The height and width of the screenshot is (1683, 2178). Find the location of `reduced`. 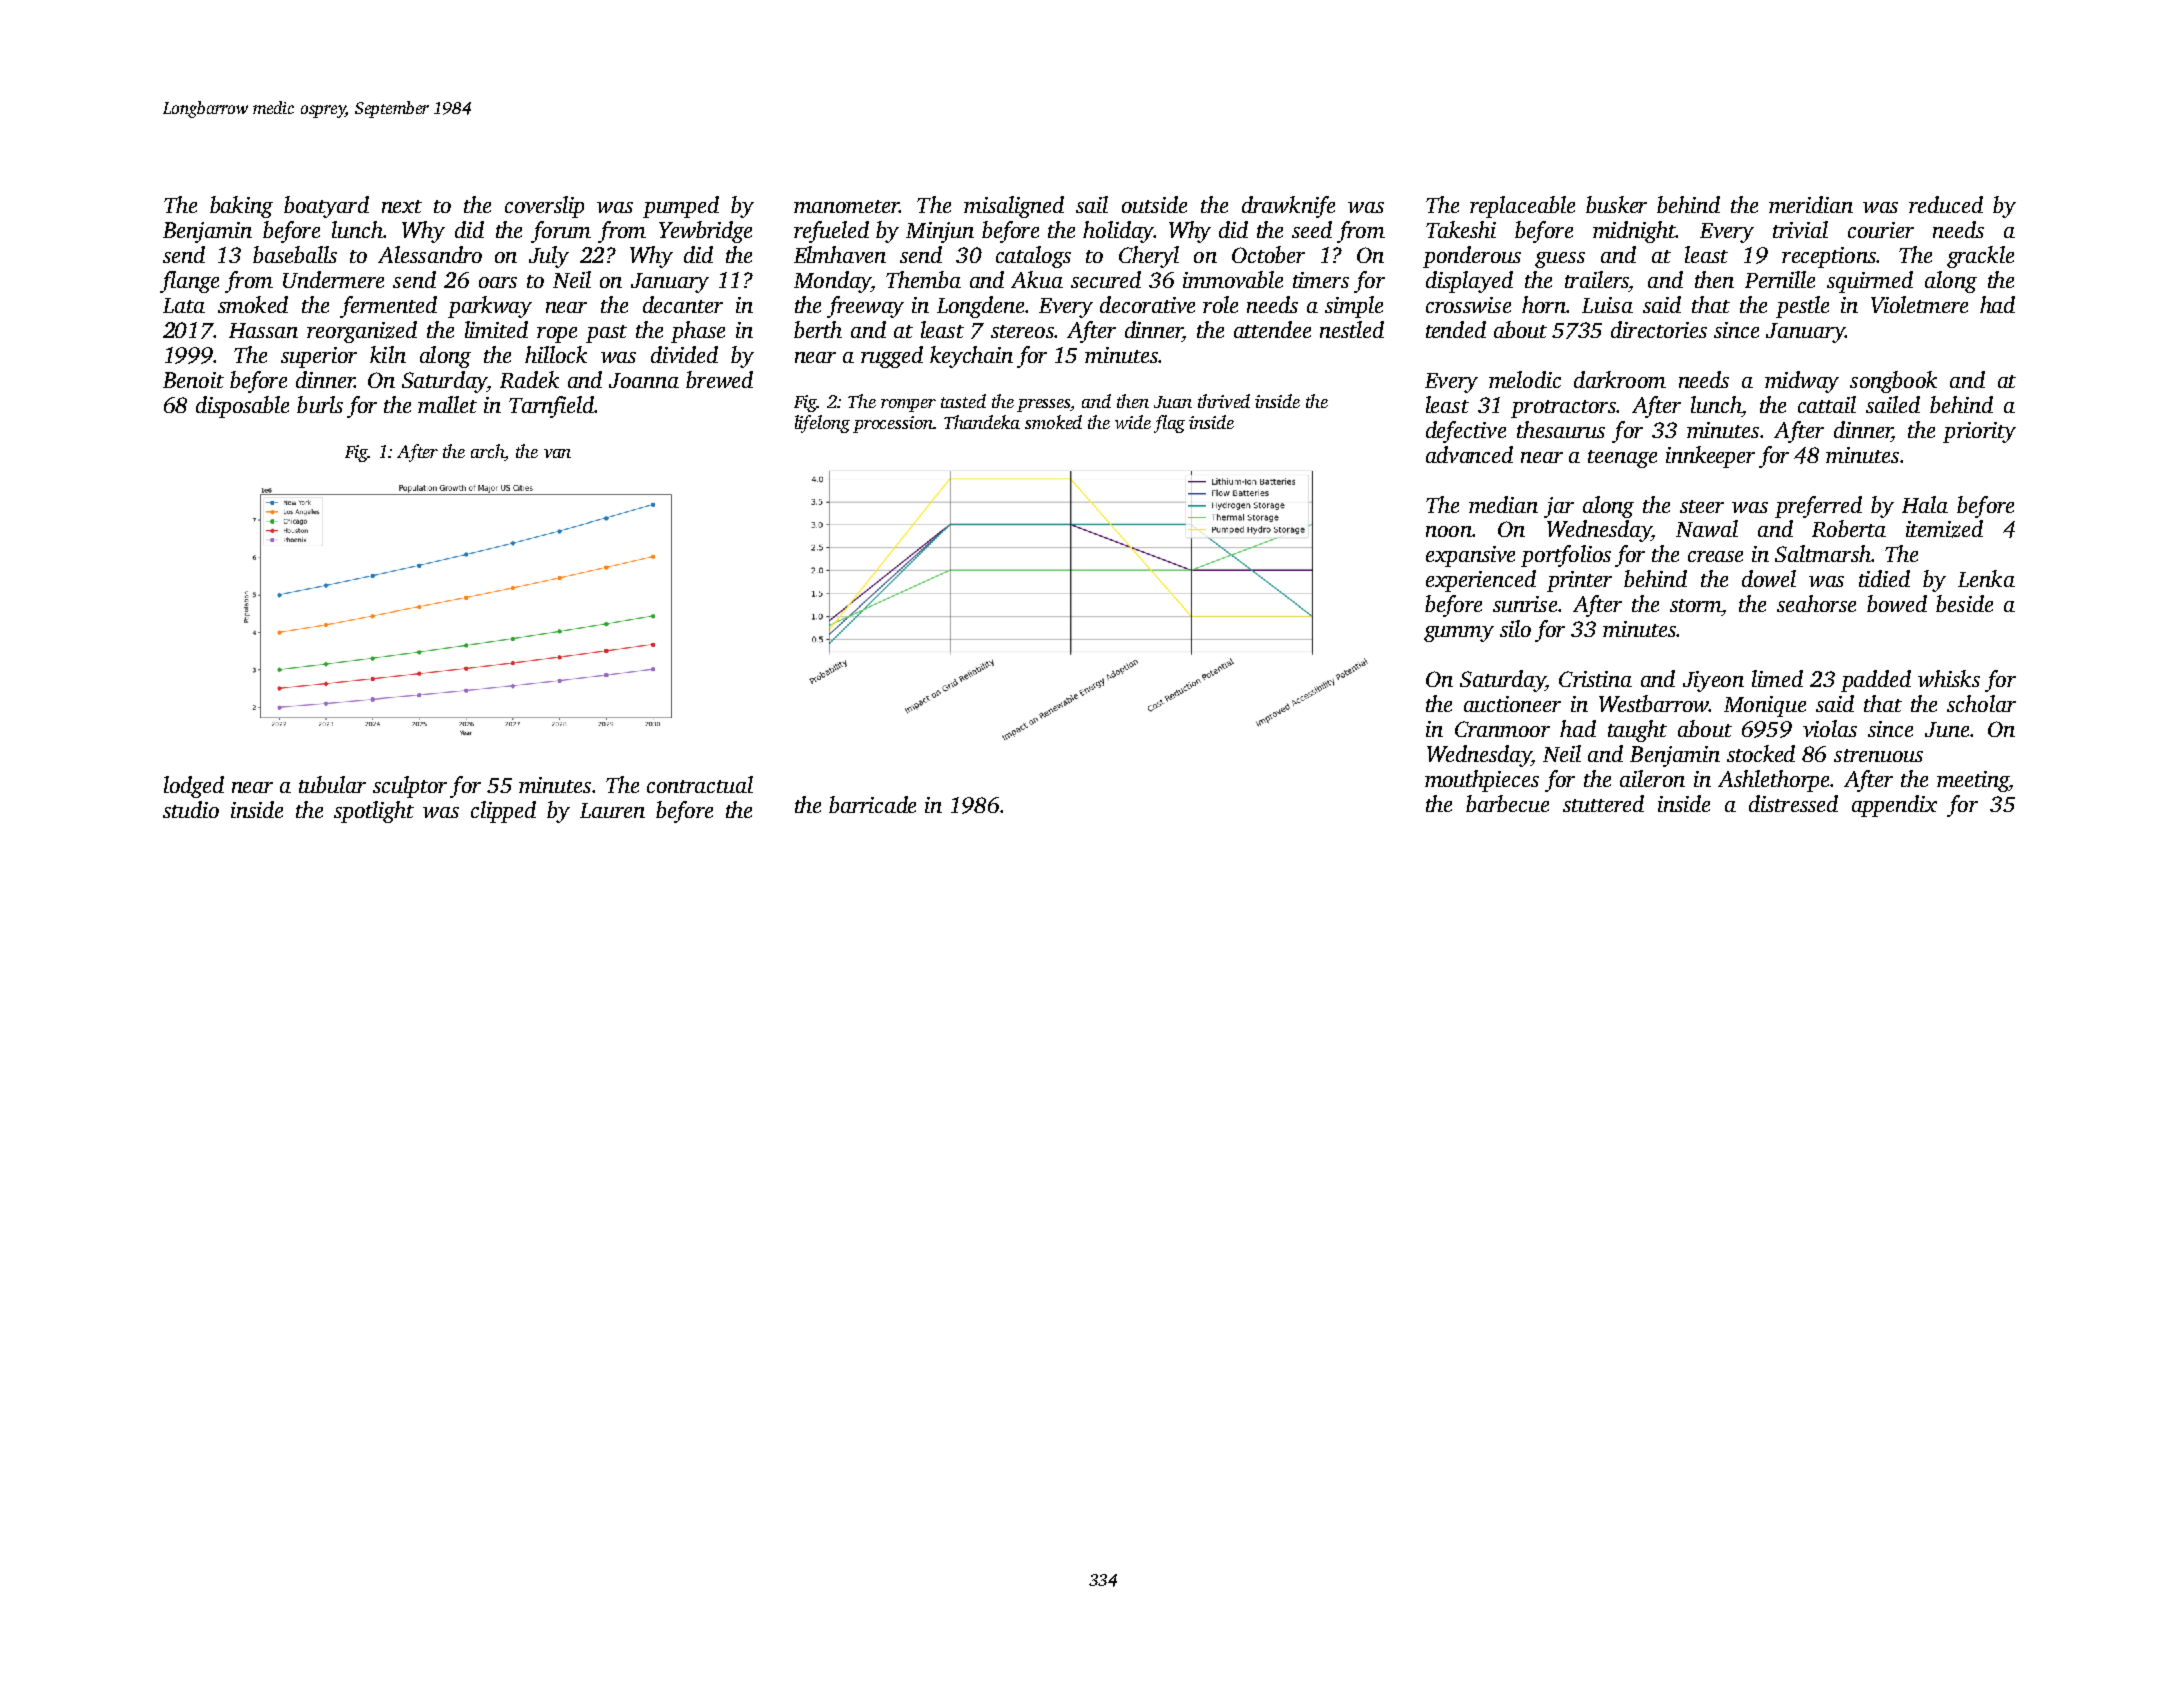

reduced is located at coordinates (1946, 204).
